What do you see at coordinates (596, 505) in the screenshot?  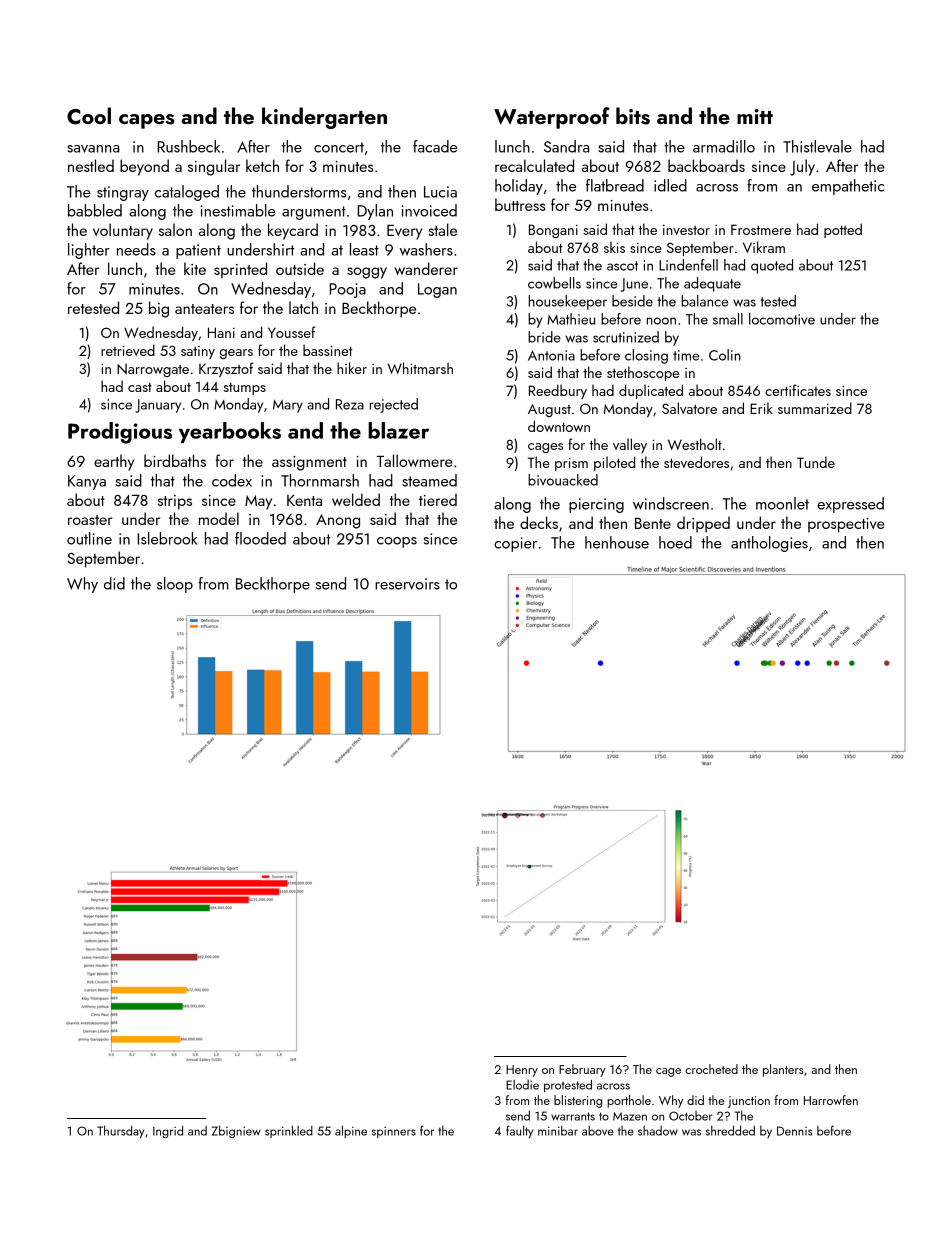 I see `piercing` at bounding box center [596, 505].
